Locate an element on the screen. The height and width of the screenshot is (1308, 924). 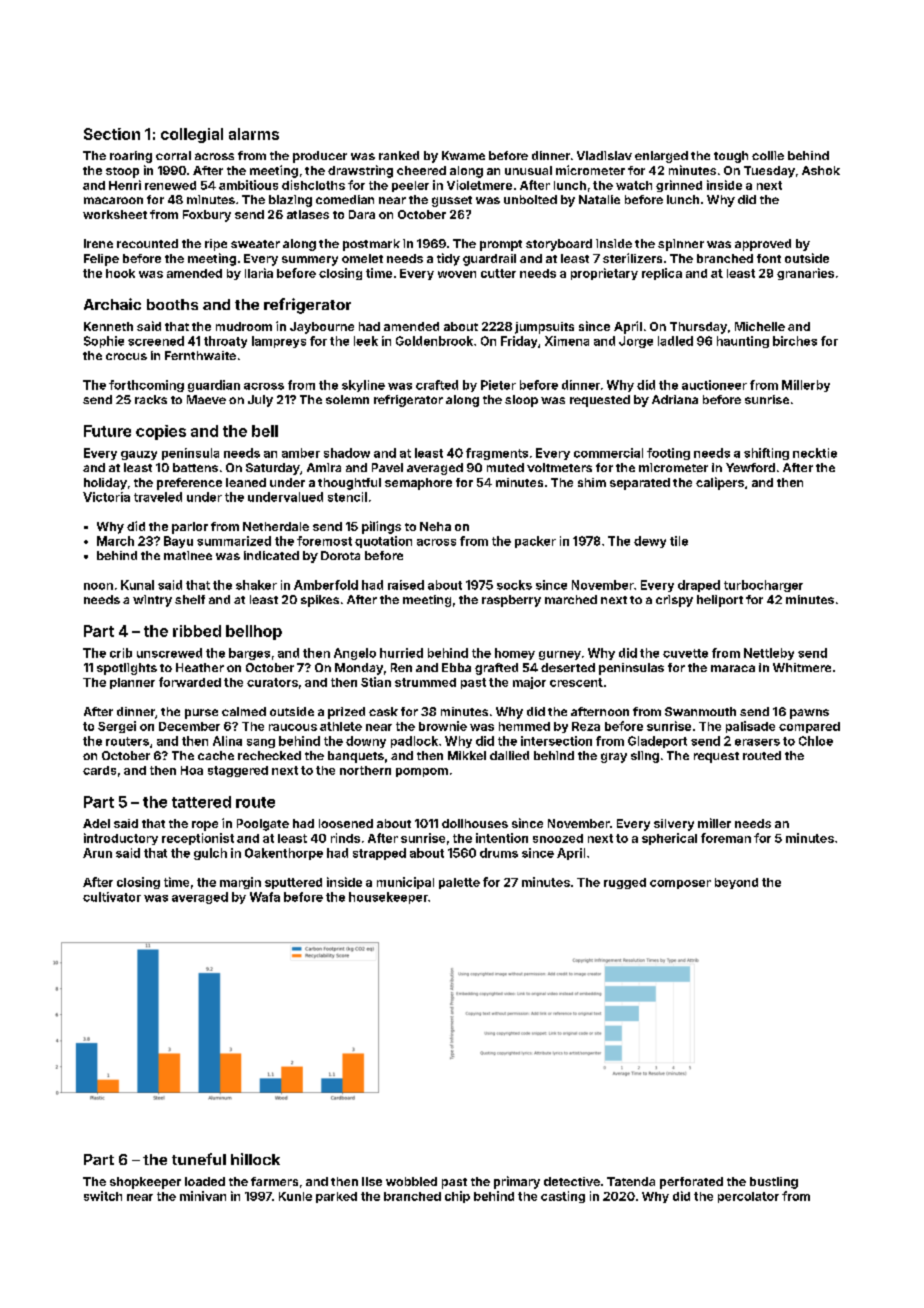
palette is located at coordinates (459, 883).
